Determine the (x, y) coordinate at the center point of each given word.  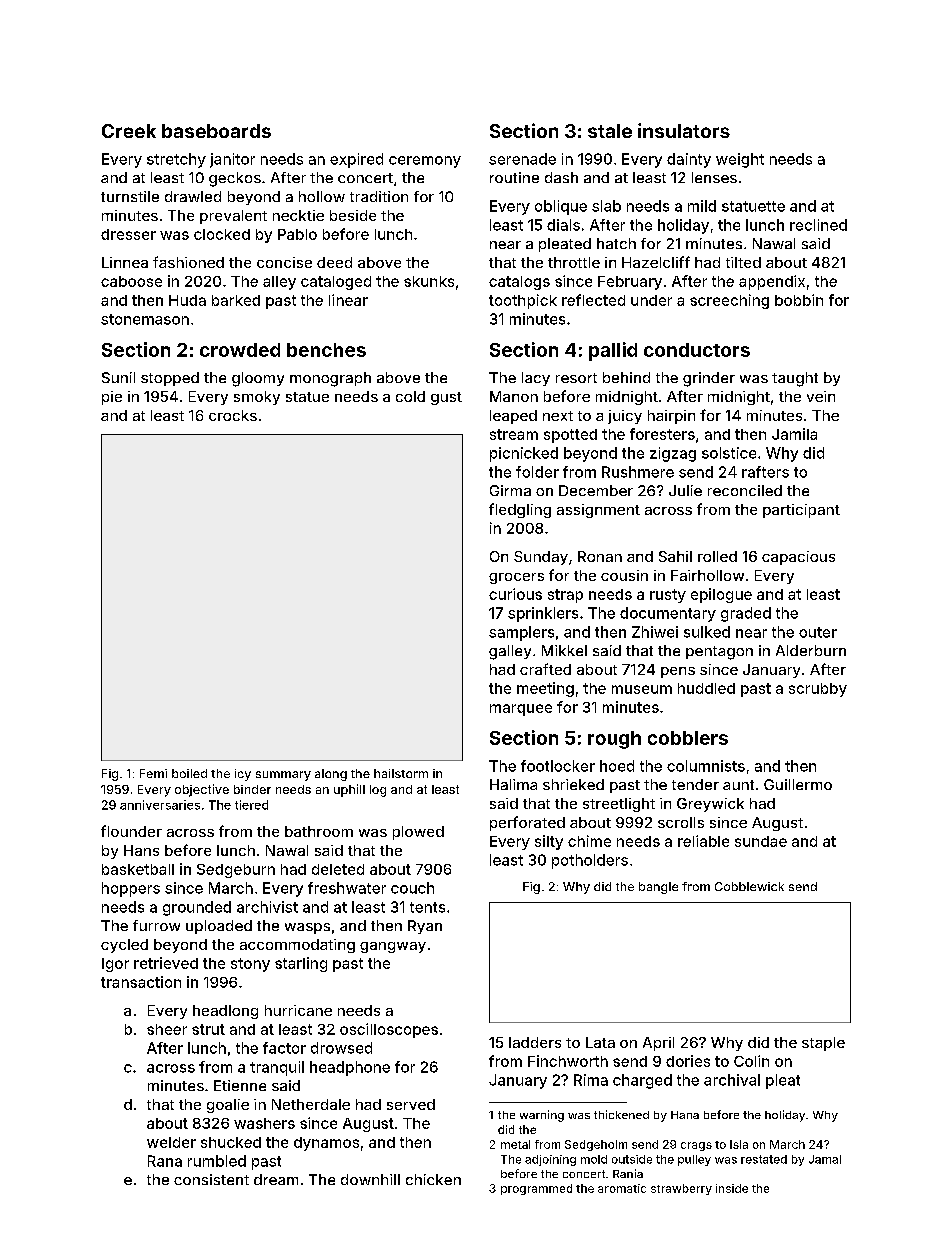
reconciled (745, 490)
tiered (251, 805)
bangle (658, 888)
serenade (522, 159)
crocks (233, 415)
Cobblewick (749, 886)
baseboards (216, 131)
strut (208, 1029)
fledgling (520, 510)
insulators (684, 130)
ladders (535, 1042)
